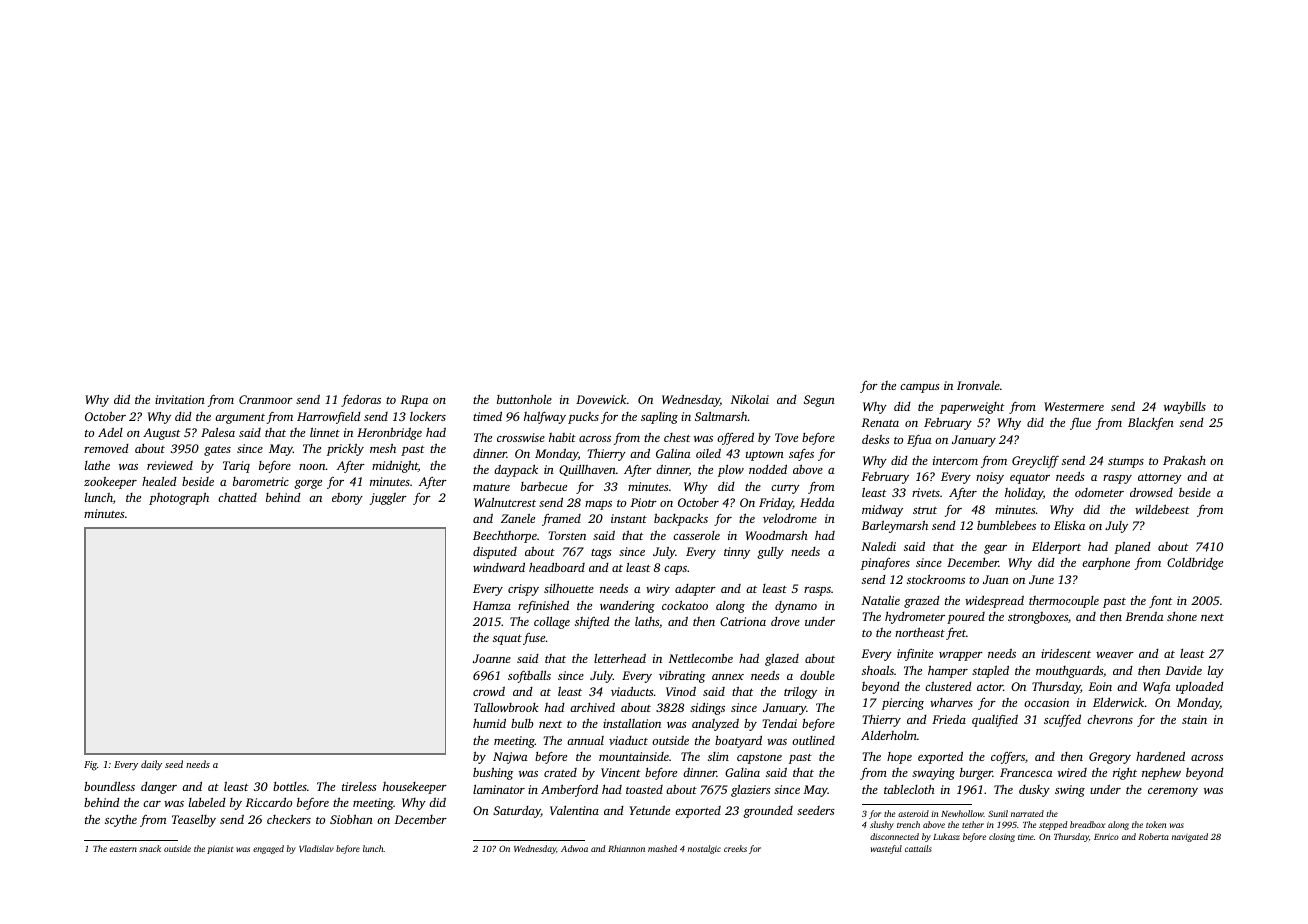 This screenshot has height=924, width=1308. Describe the element at coordinates (507, 640) in the screenshot. I see `squat` at that location.
